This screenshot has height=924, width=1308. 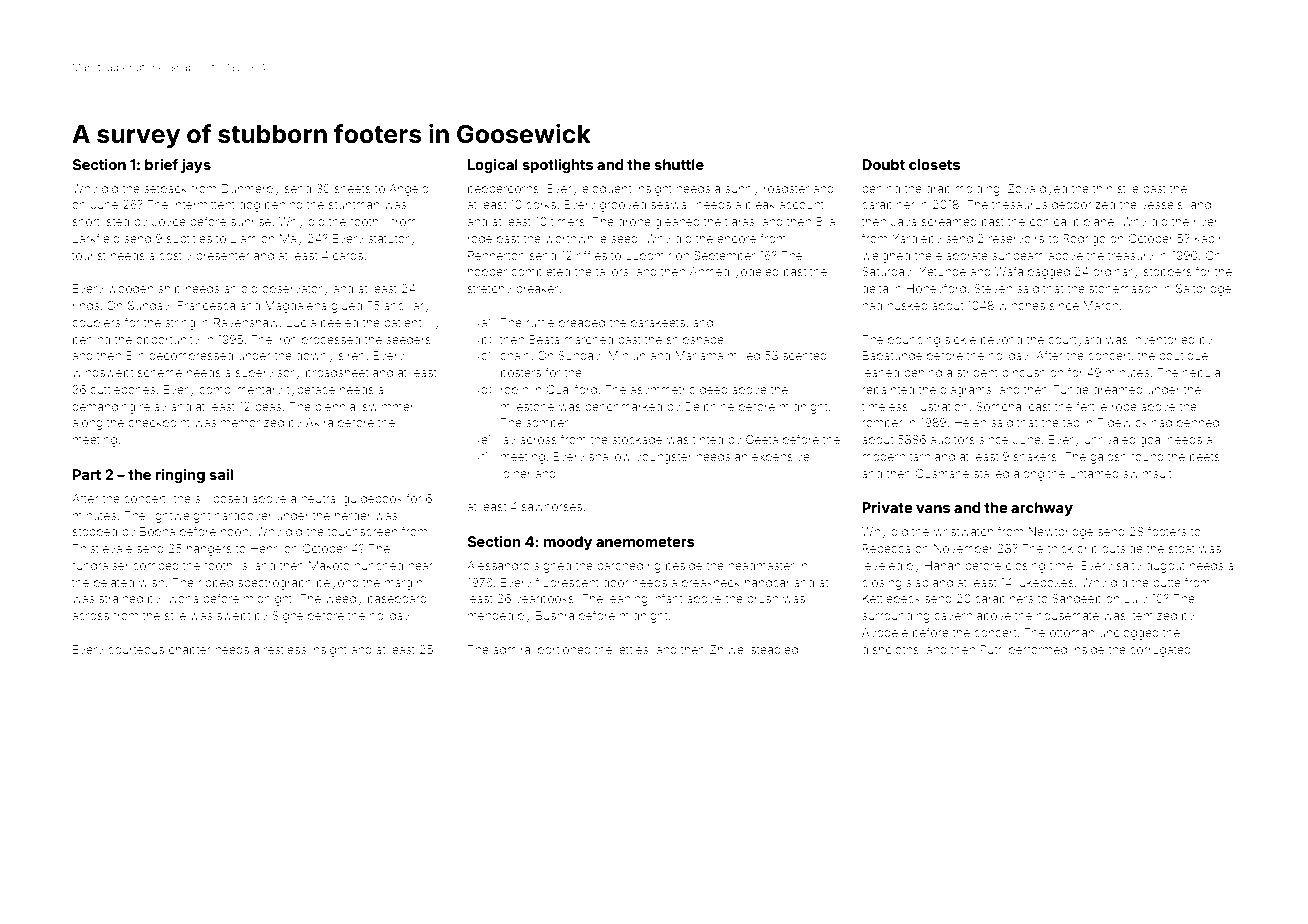 I want to click on Ayodele, so click(x=885, y=634).
